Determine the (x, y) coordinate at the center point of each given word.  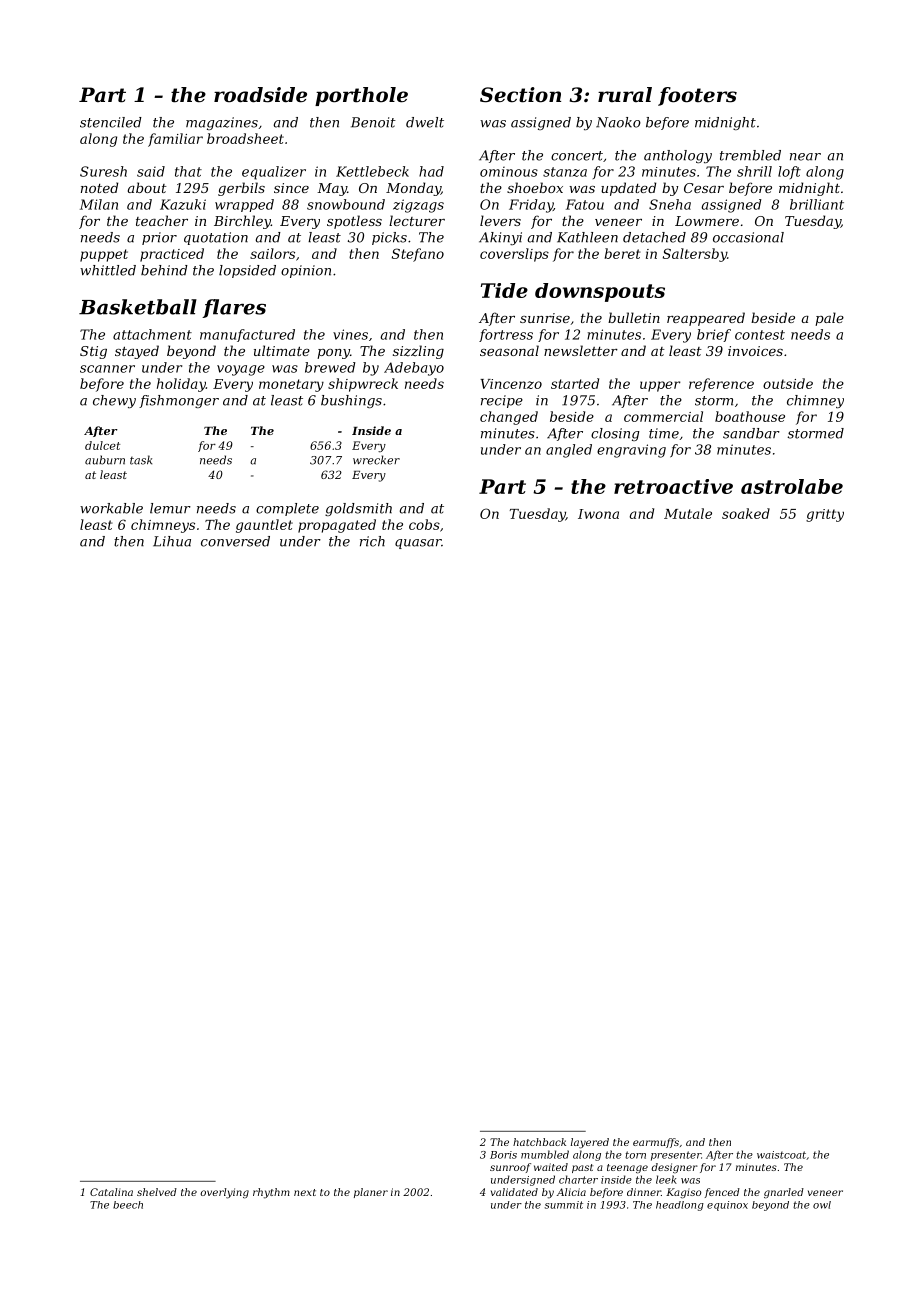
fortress (506, 335)
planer (371, 1193)
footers (697, 96)
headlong (680, 1206)
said (151, 171)
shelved (157, 1192)
